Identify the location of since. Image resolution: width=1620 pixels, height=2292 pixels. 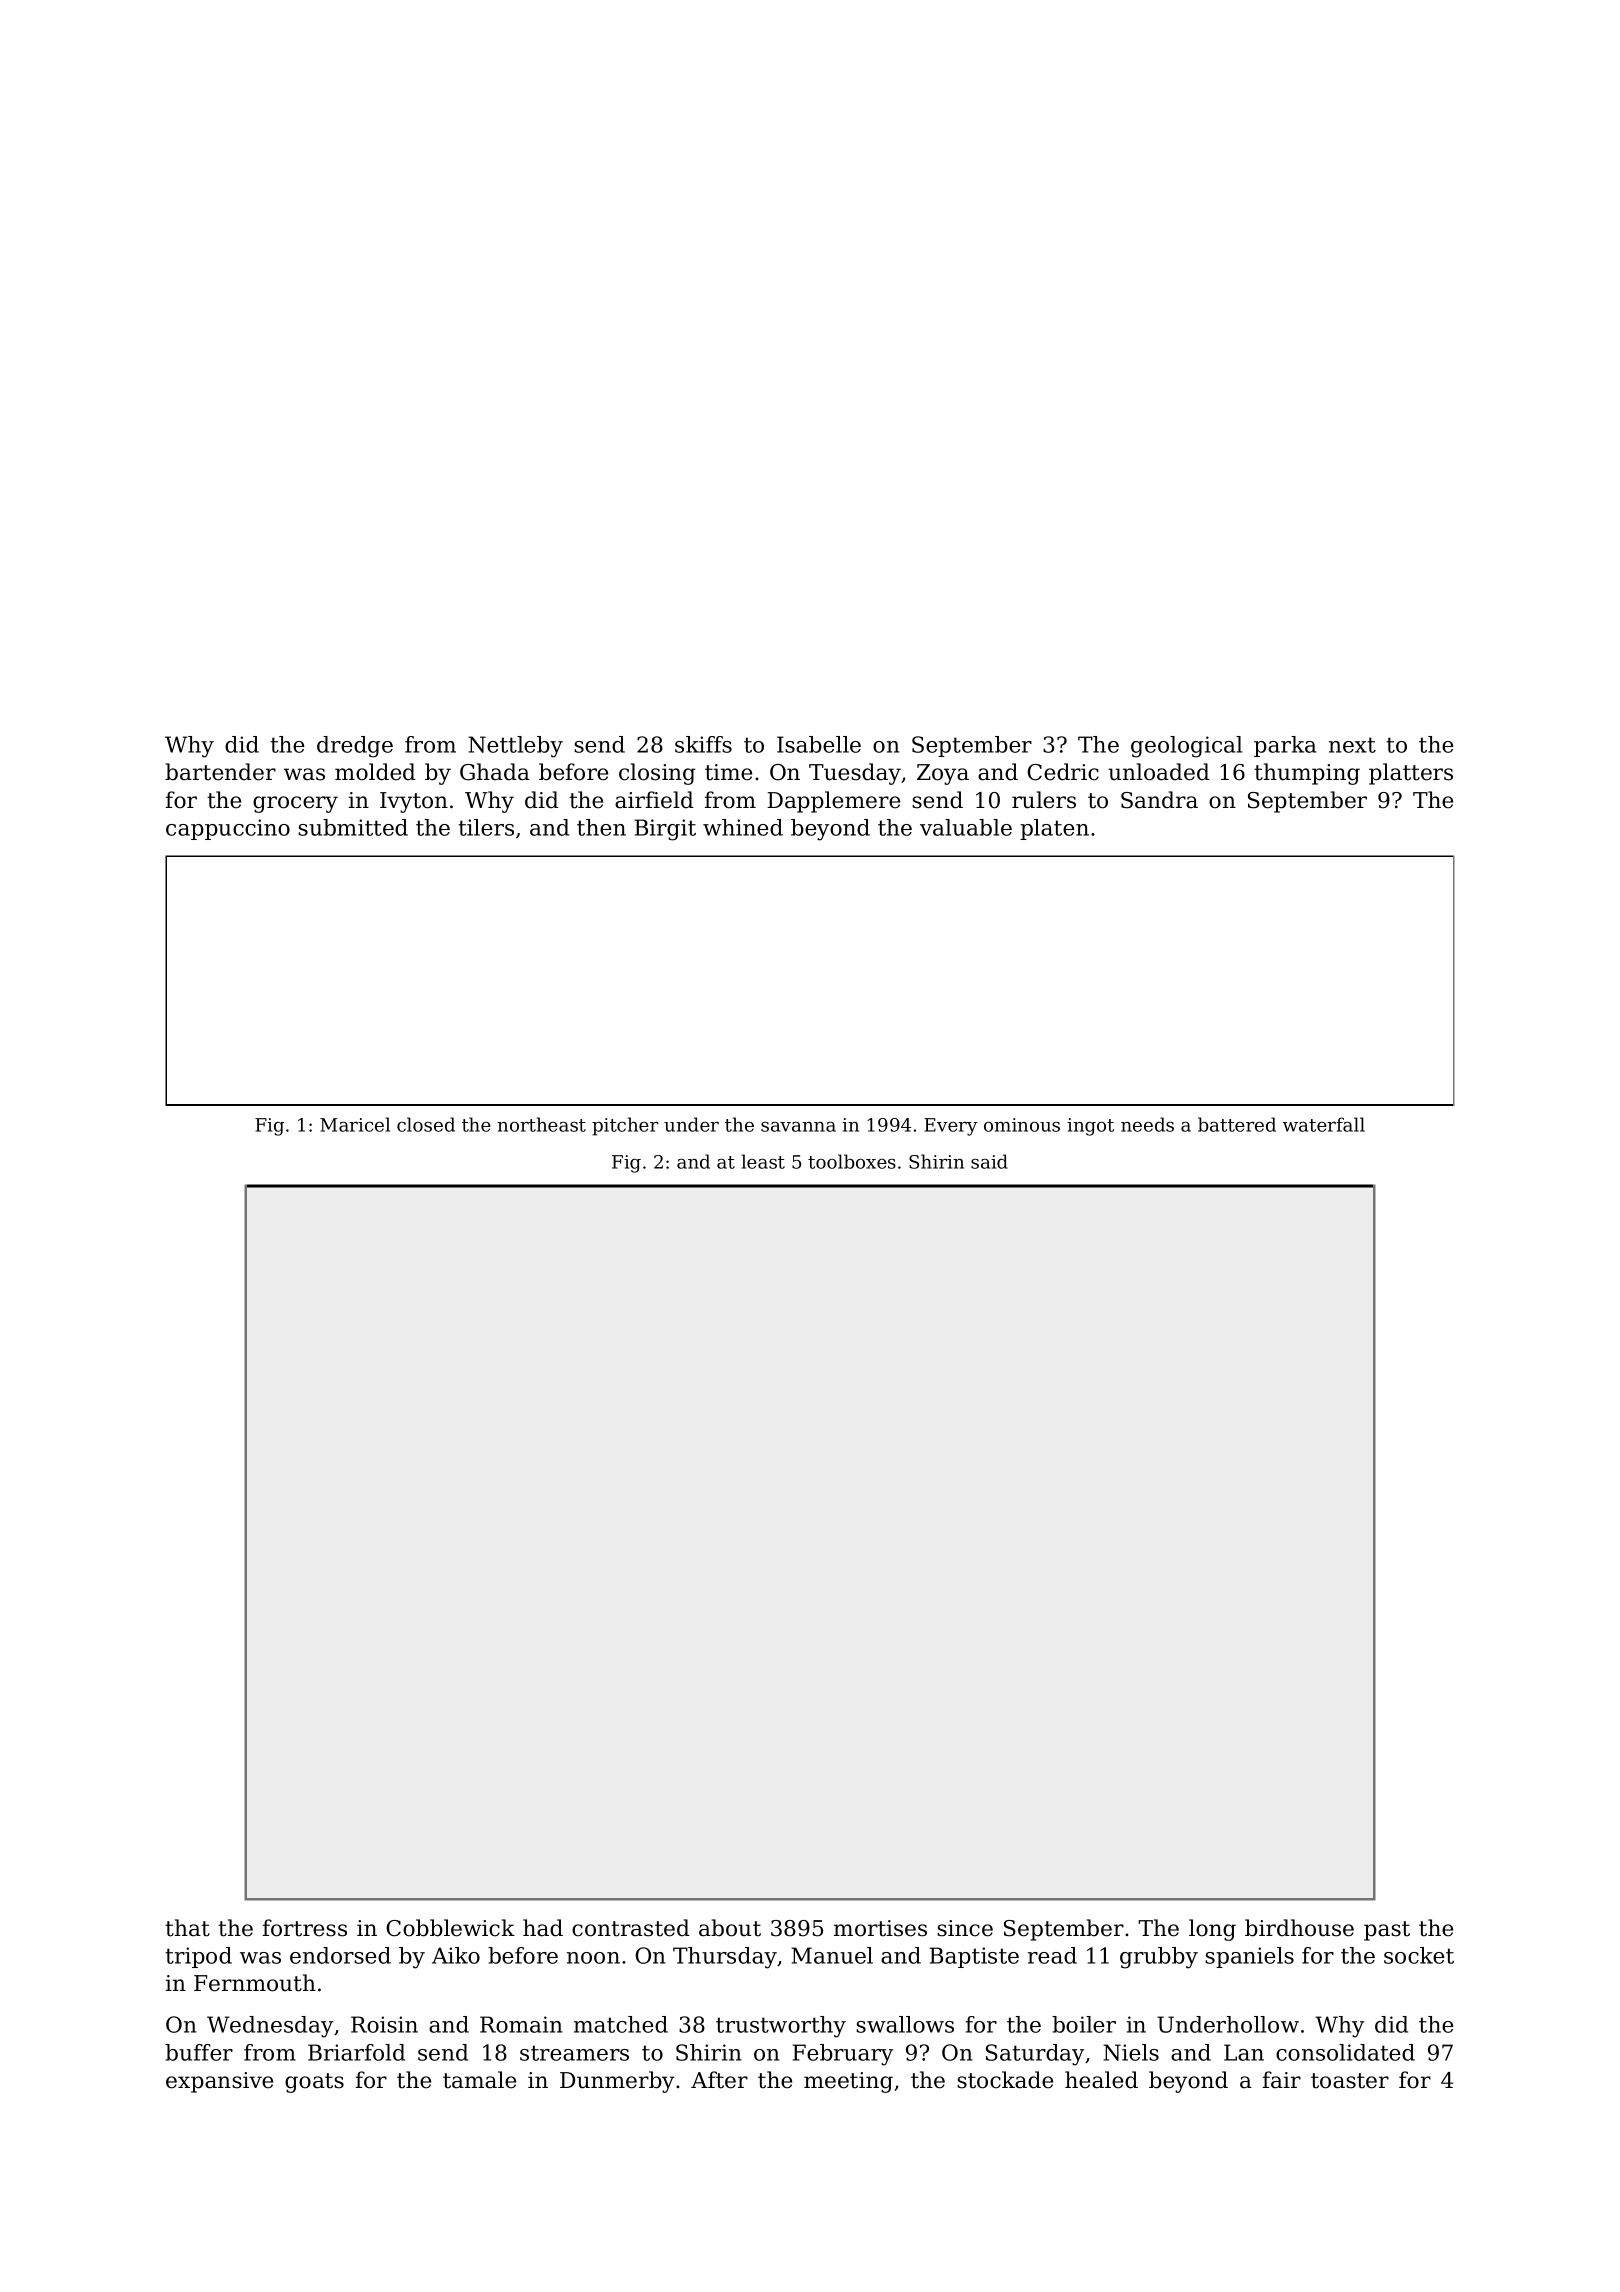
(965, 1928).
